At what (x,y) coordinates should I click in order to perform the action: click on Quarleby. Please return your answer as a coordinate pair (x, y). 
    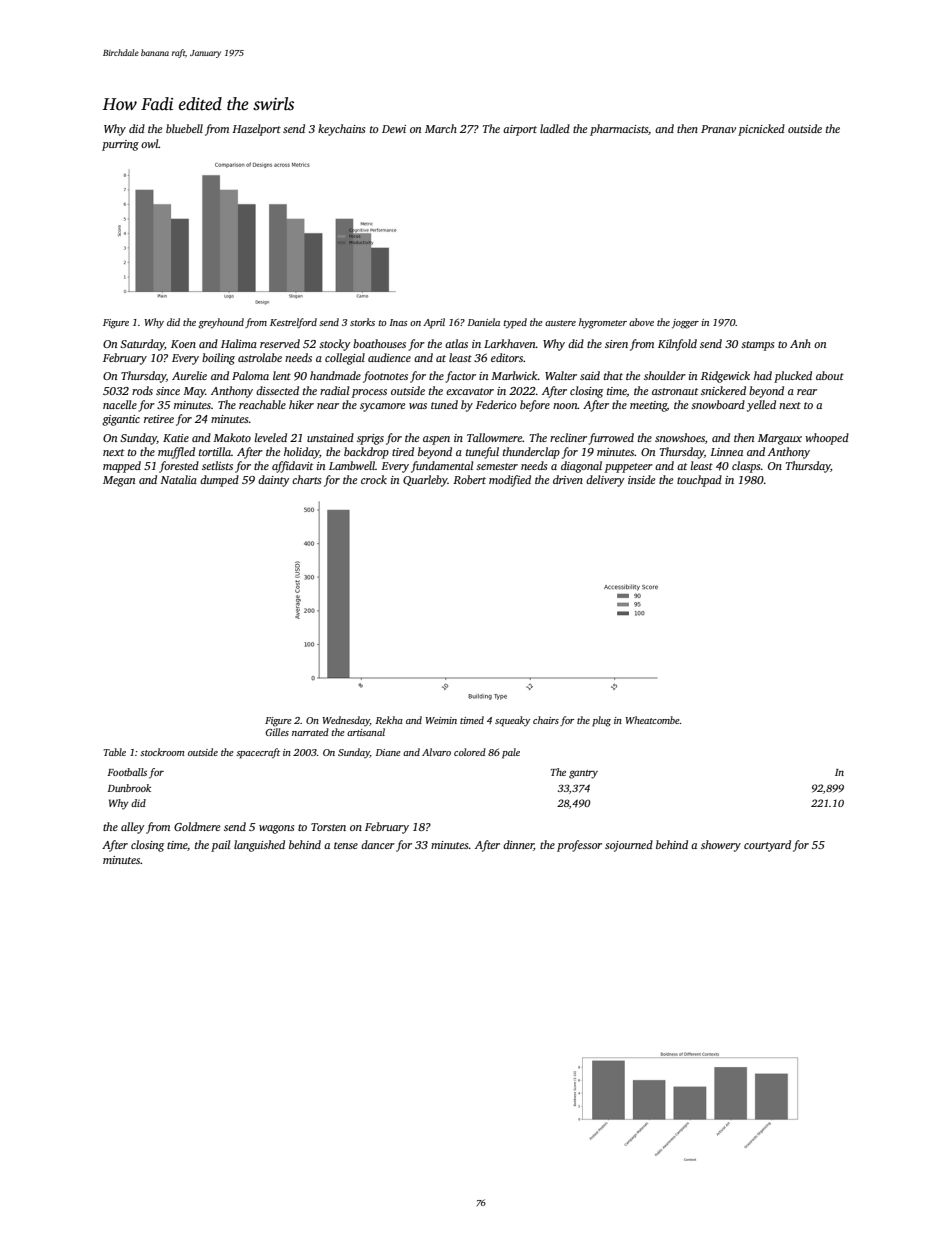
    Looking at the image, I should click on (425, 481).
